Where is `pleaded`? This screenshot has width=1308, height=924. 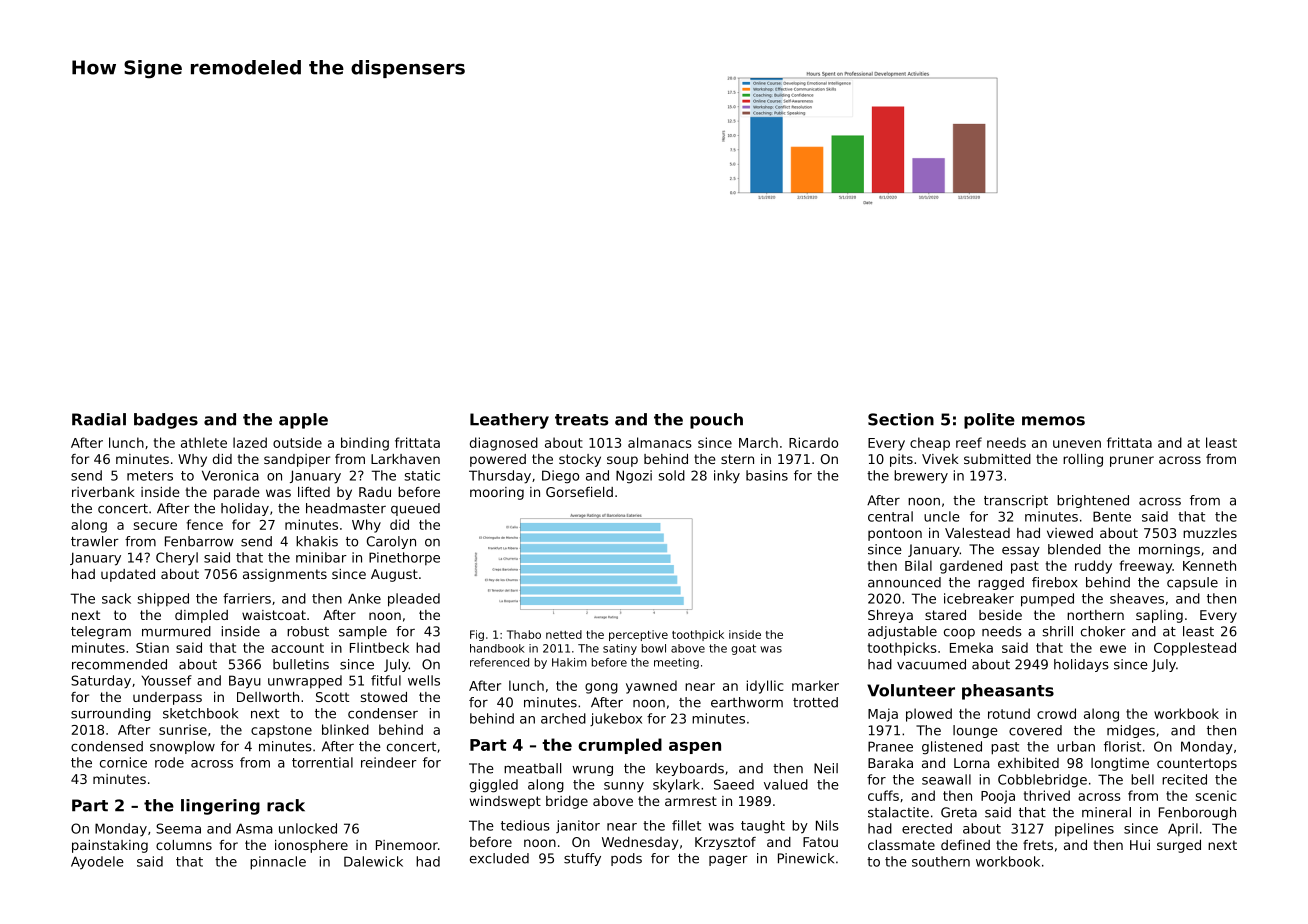
pleaded is located at coordinates (414, 600).
